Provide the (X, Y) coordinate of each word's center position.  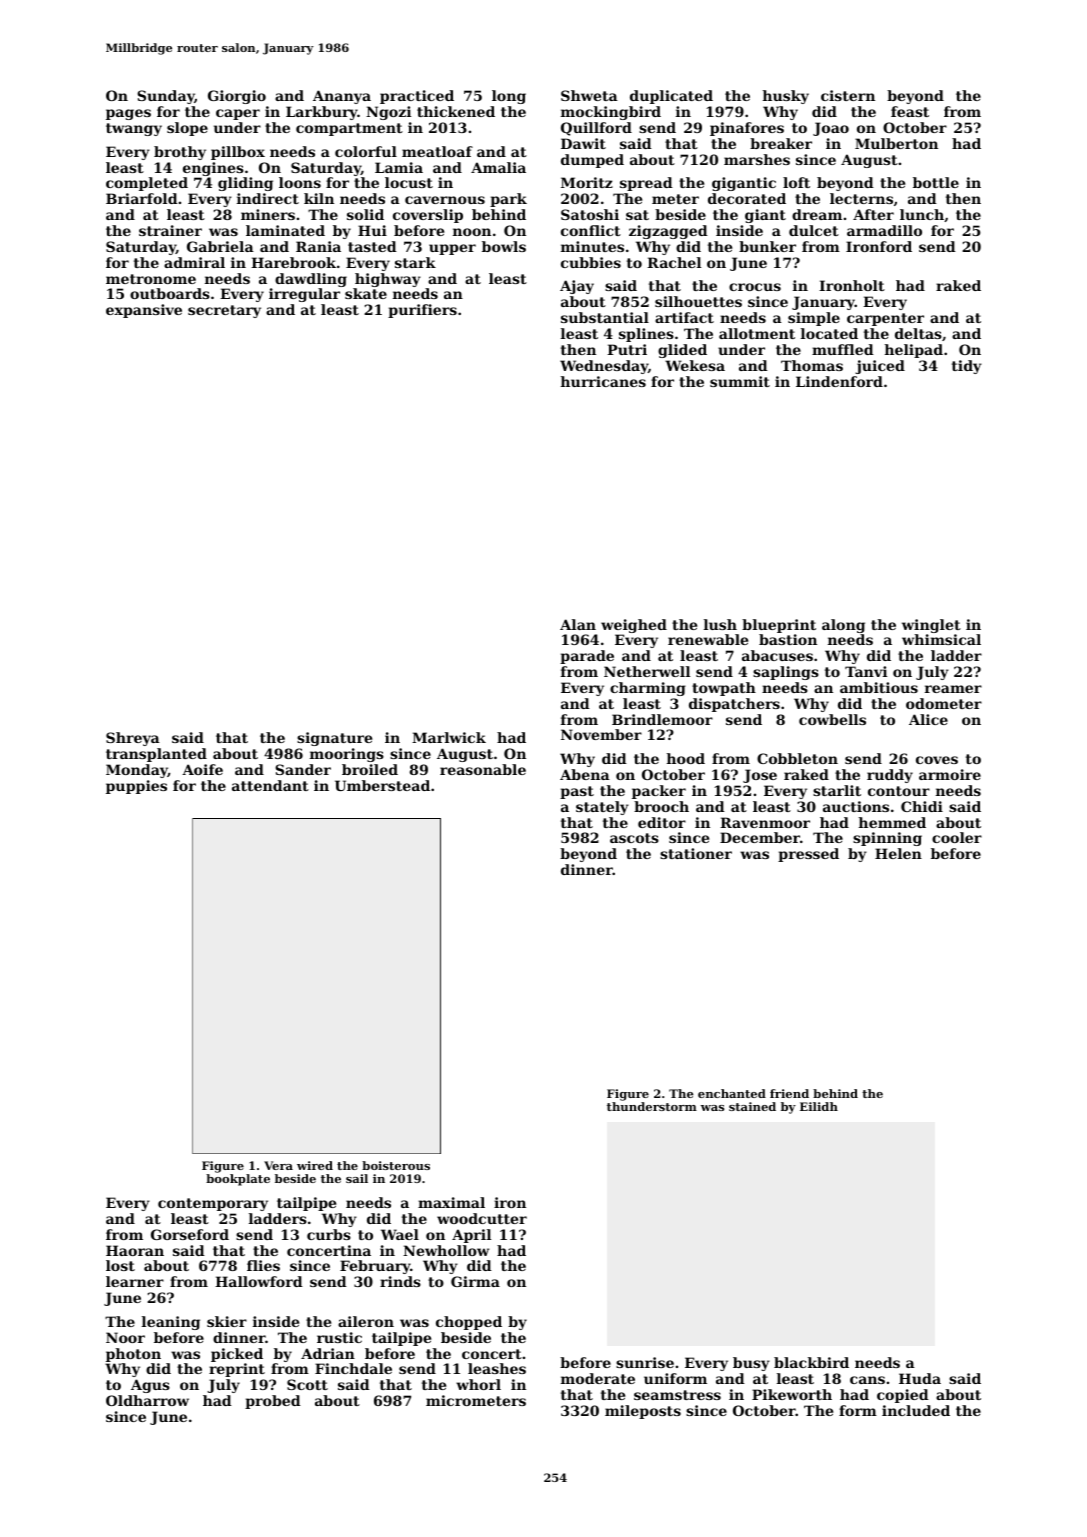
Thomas (812, 365)
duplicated (671, 97)
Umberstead (382, 785)
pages (128, 114)
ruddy (890, 776)
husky (786, 97)
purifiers (422, 311)
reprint (237, 1370)
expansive (144, 311)
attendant (270, 785)
